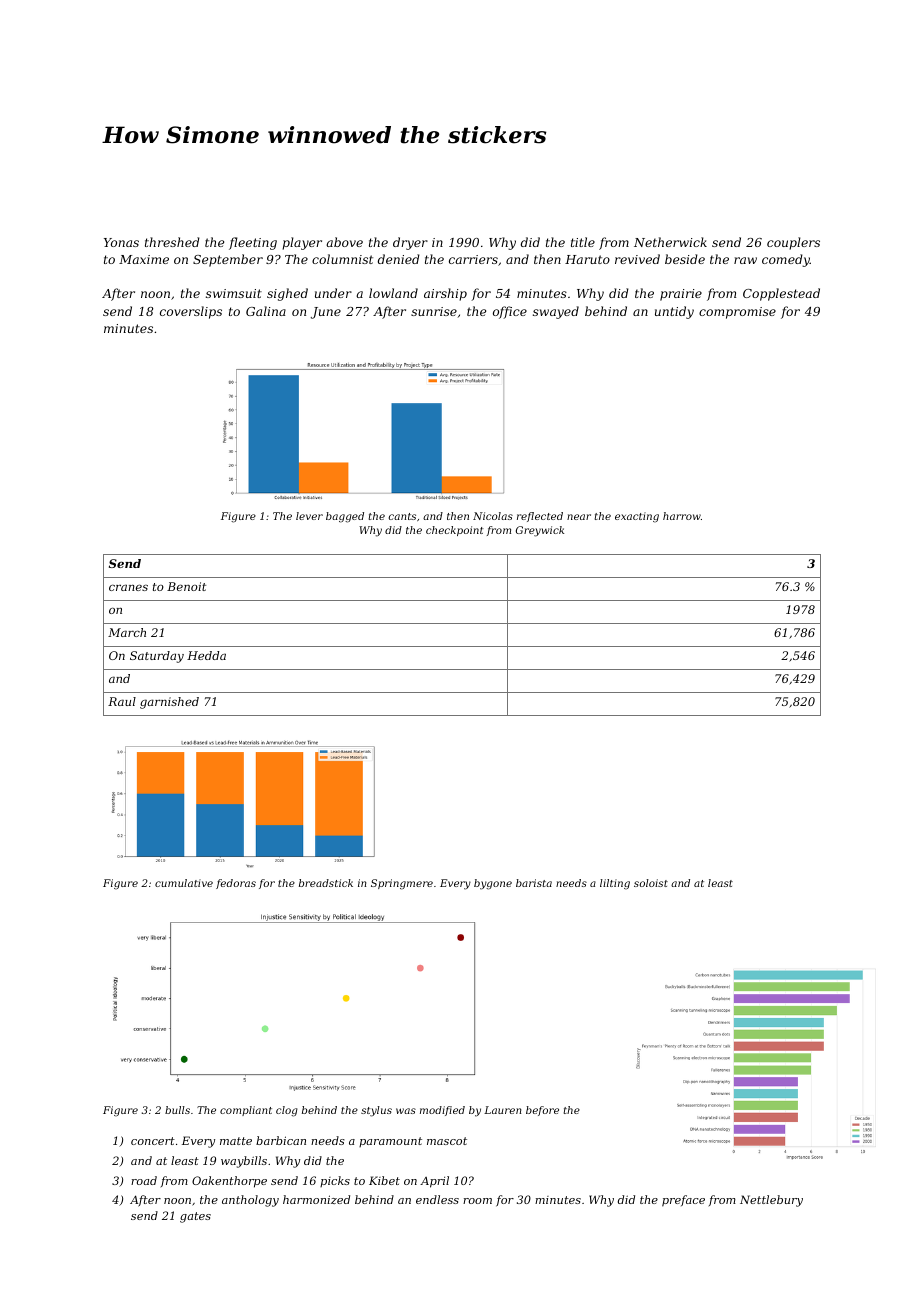 The image size is (924, 1308). What do you see at coordinates (177, 1110) in the document?
I see `bulls` at bounding box center [177, 1110].
